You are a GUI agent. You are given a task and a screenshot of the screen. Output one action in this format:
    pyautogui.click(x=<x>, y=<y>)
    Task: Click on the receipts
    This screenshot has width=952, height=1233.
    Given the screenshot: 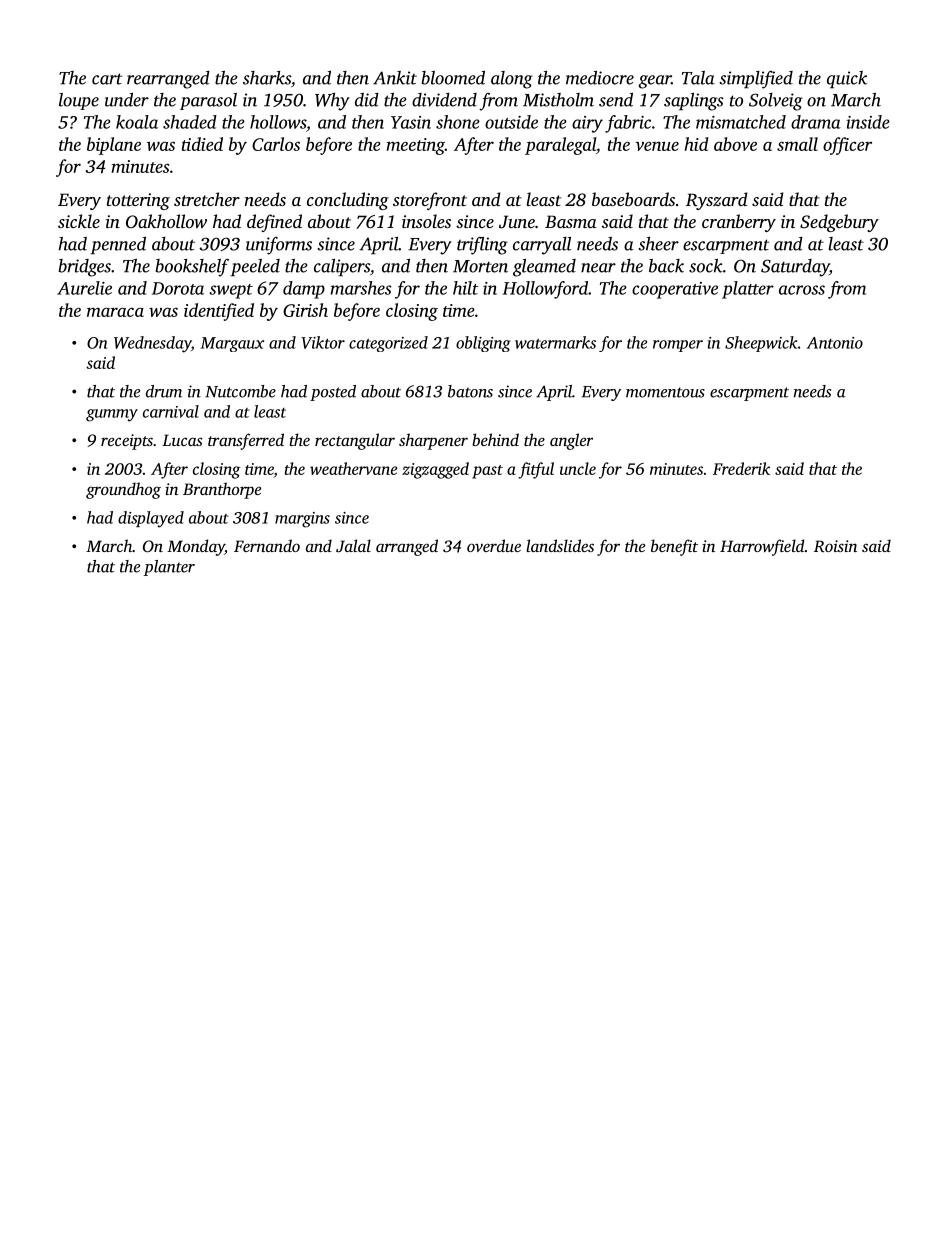 What is the action you would take?
    pyautogui.click(x=127, y=442)
